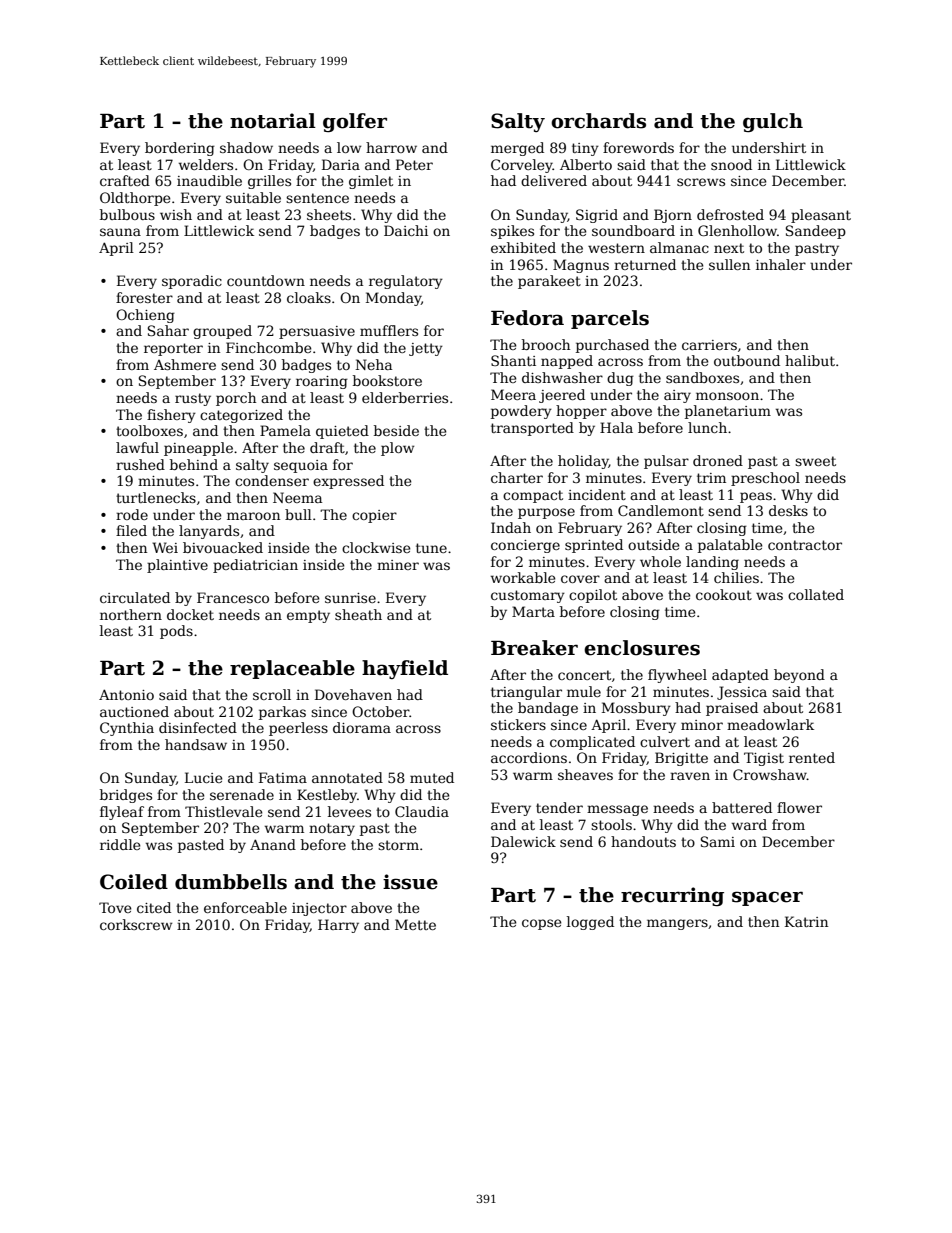 Image resolution: width=952 pixels, height=1233 pixels. I want to click on corkscrew, so click(136, 924).
